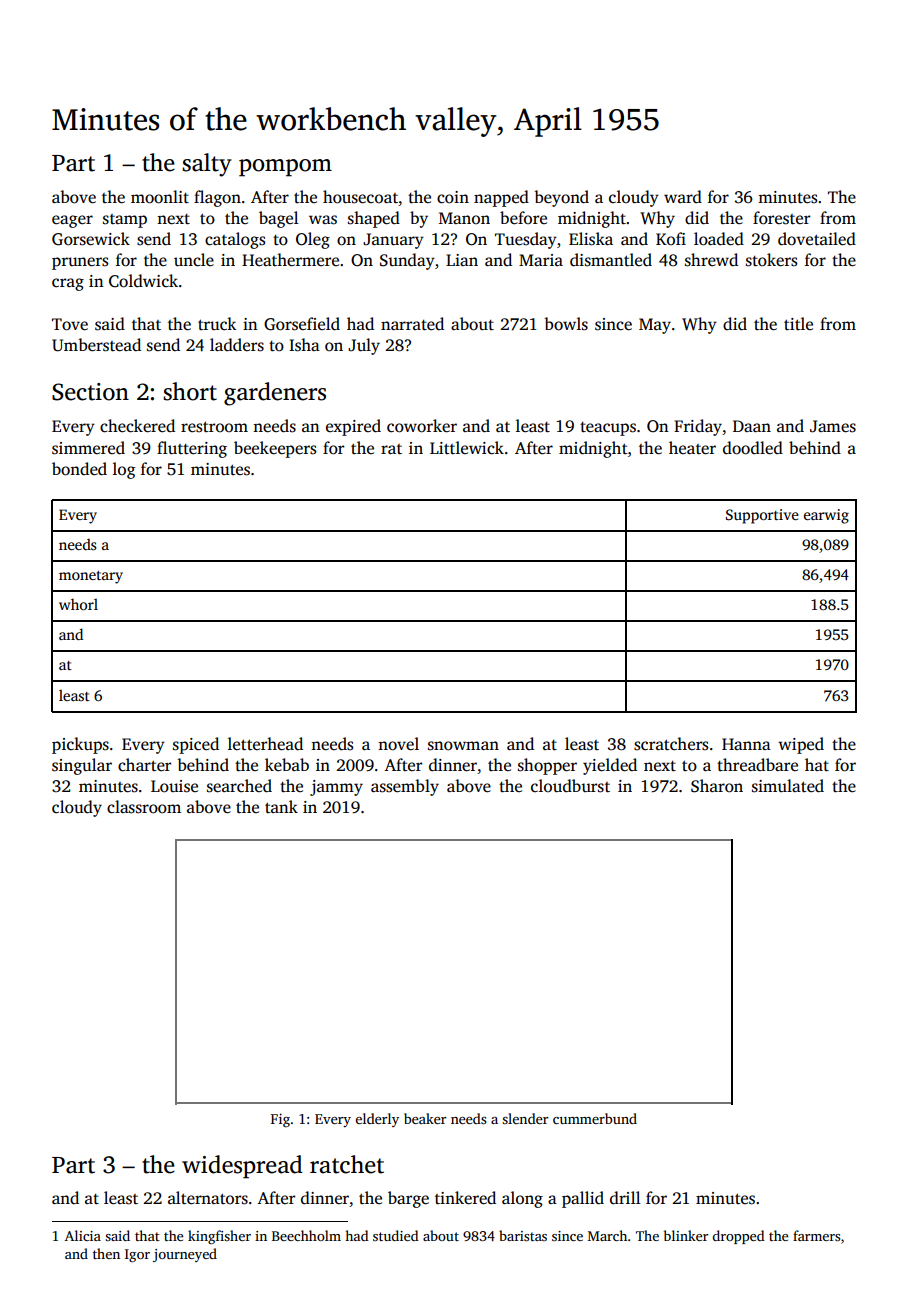 Image resolution: width=908 pixels, height=1316 pixels. Describe the element at coordinates (788, 786) in the screenshot. I see `simulated` at that location.
